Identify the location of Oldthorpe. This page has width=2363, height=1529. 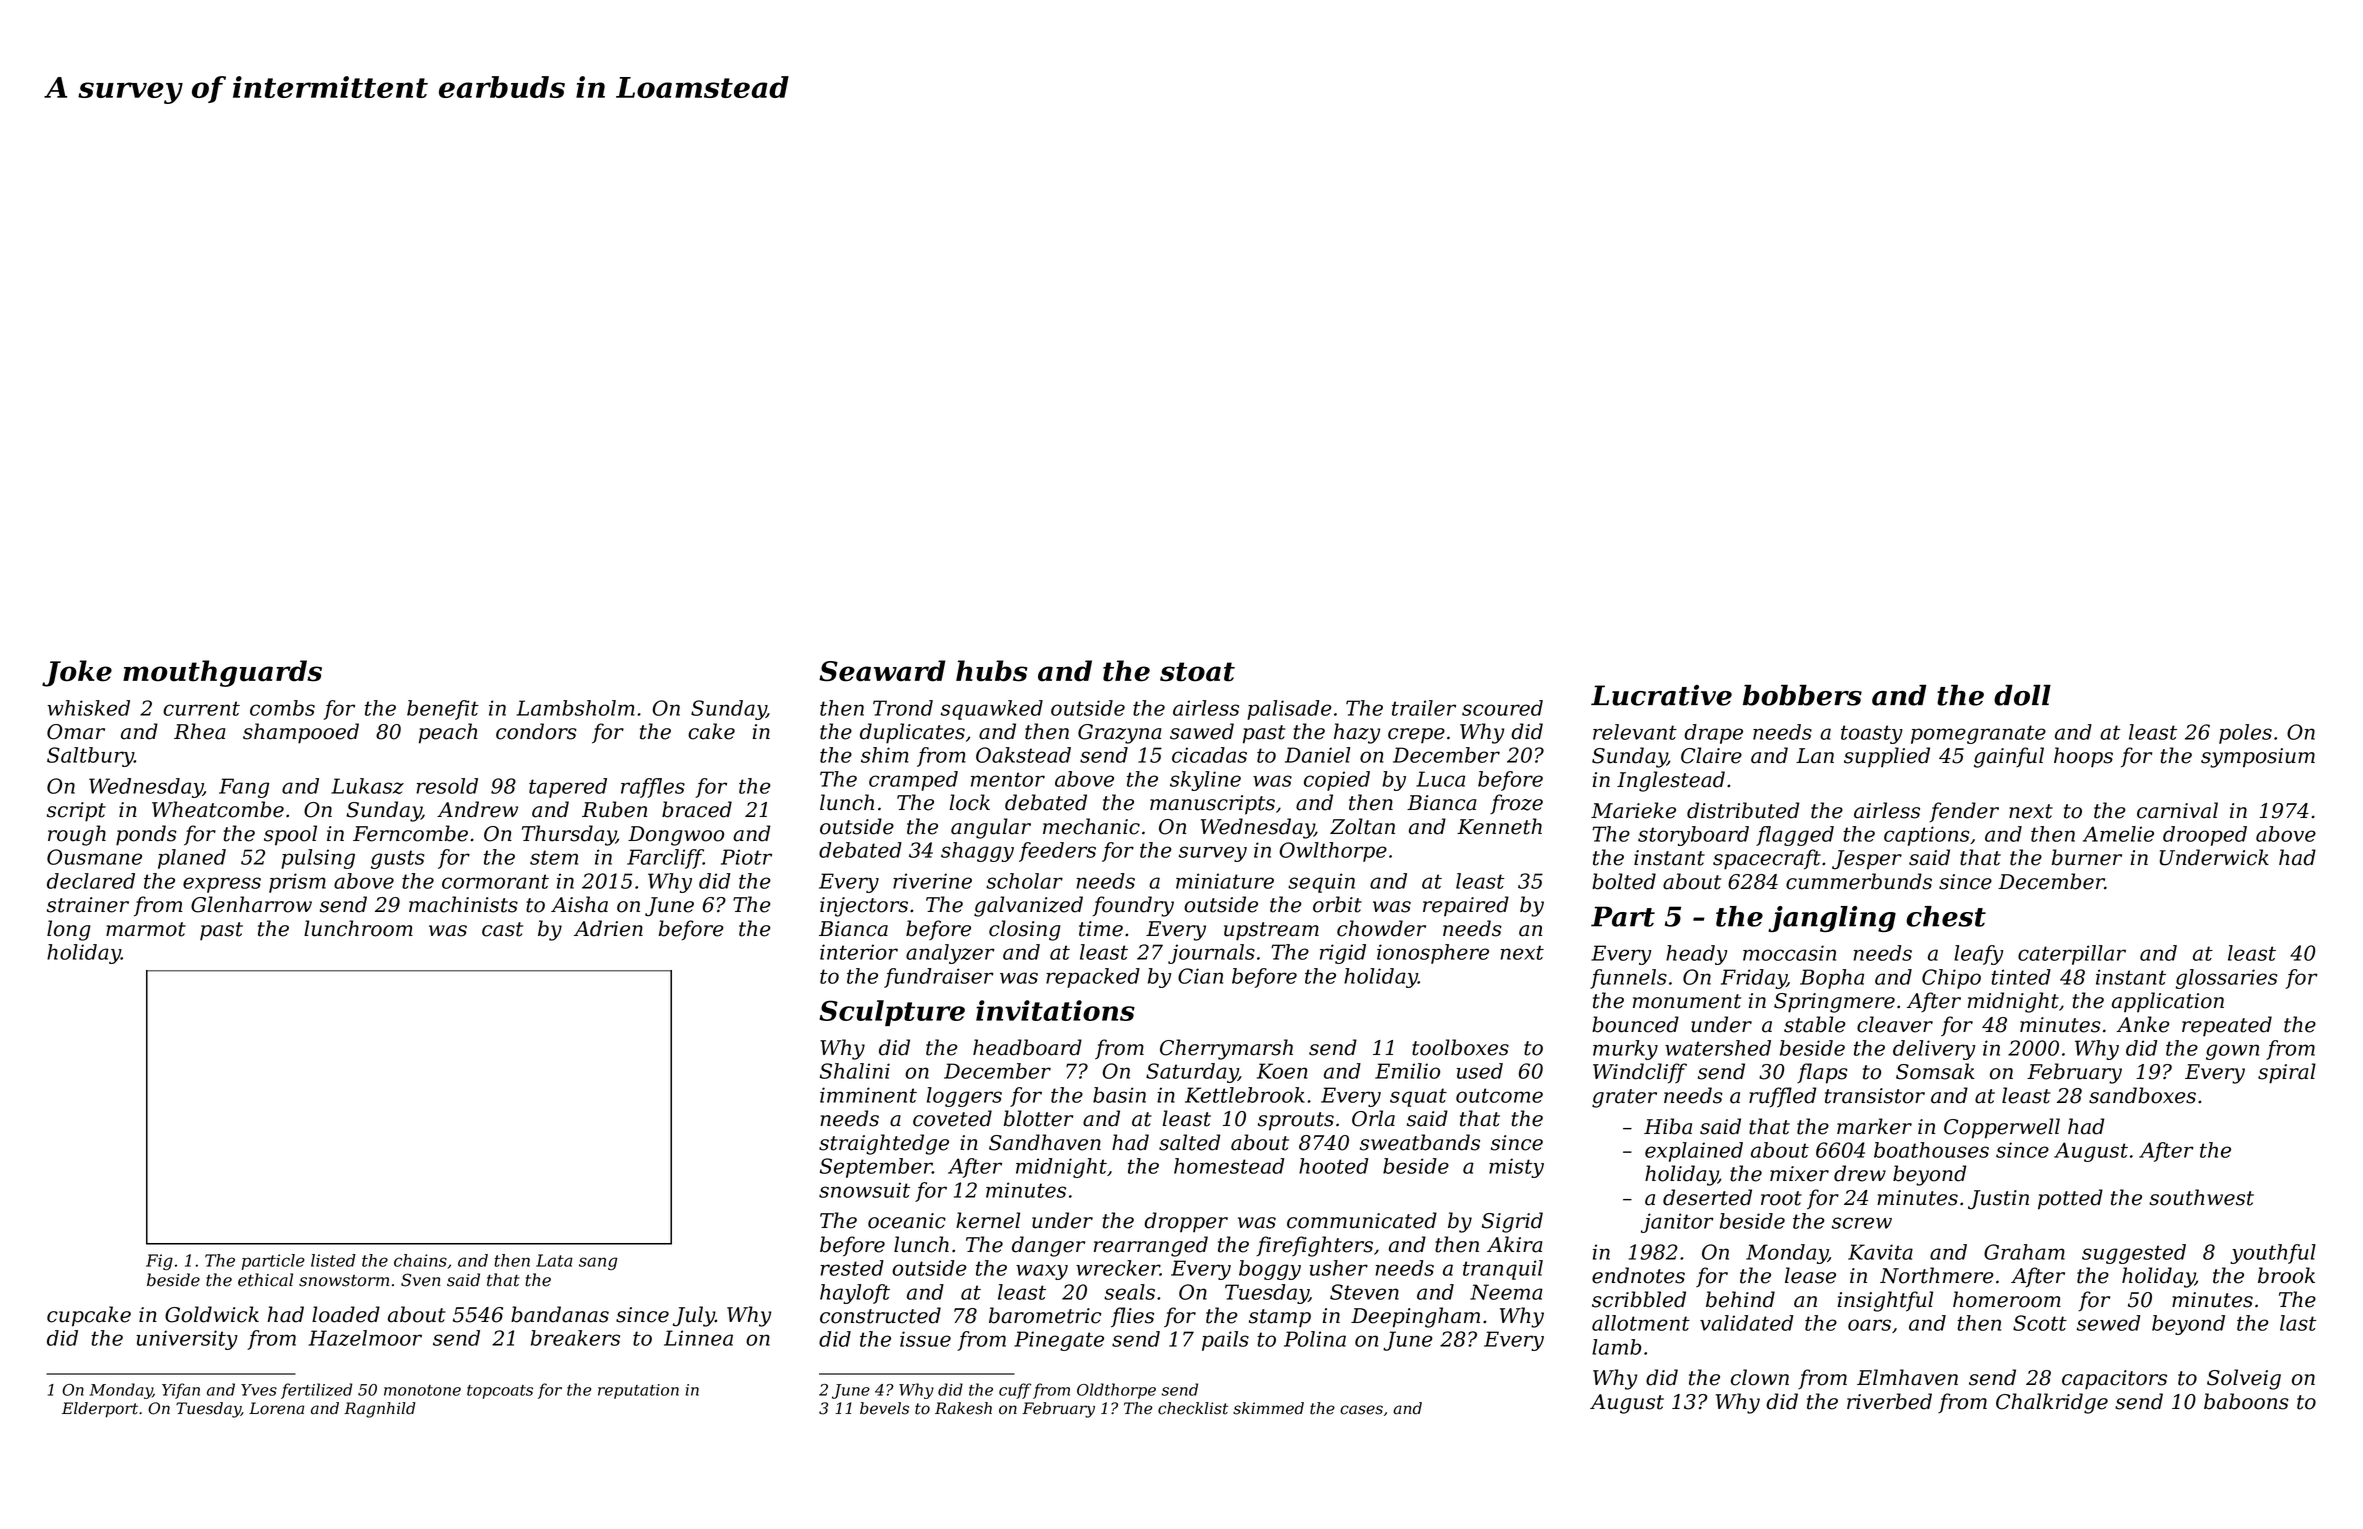
(1116, 1391).
